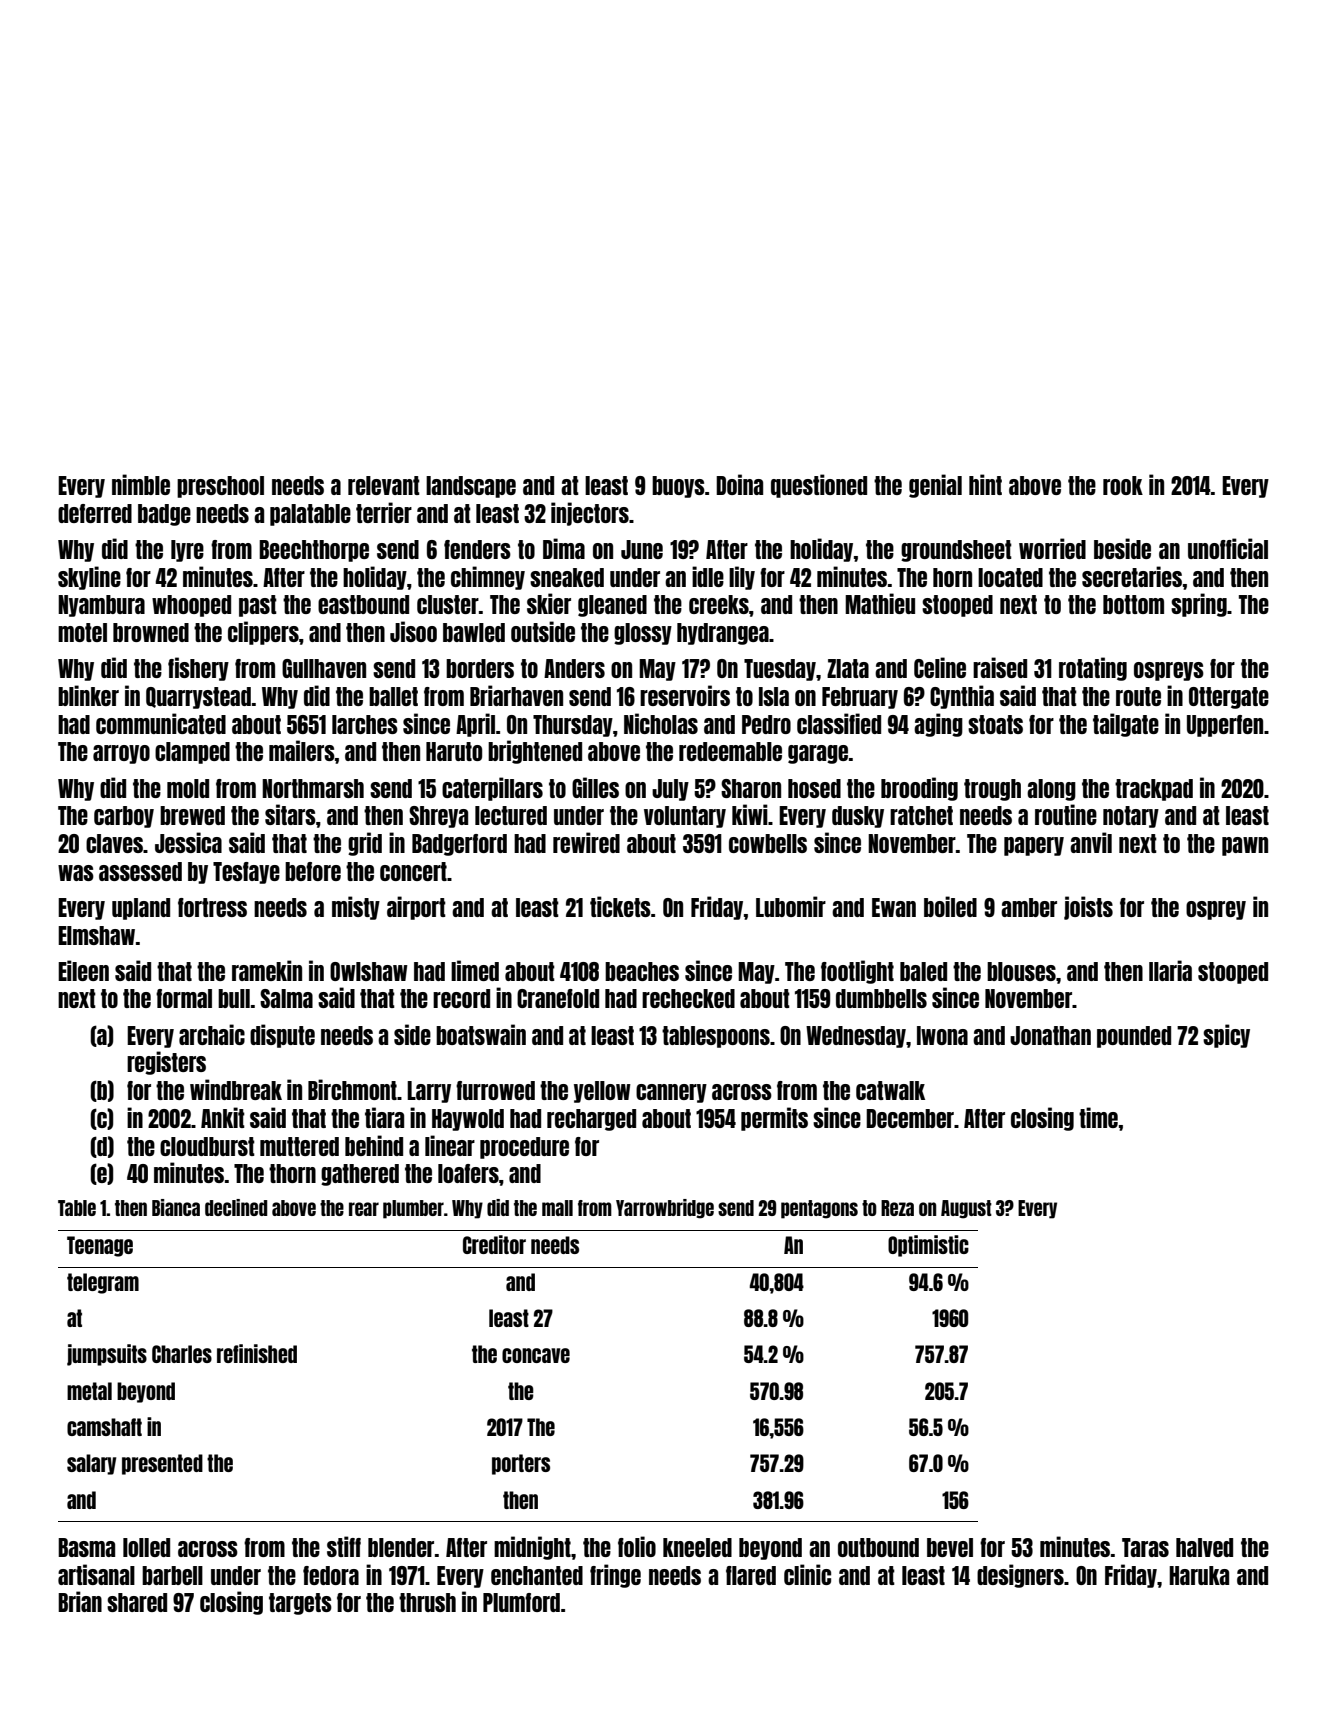  I want to click on Owlshaw, so click(369, 971).
